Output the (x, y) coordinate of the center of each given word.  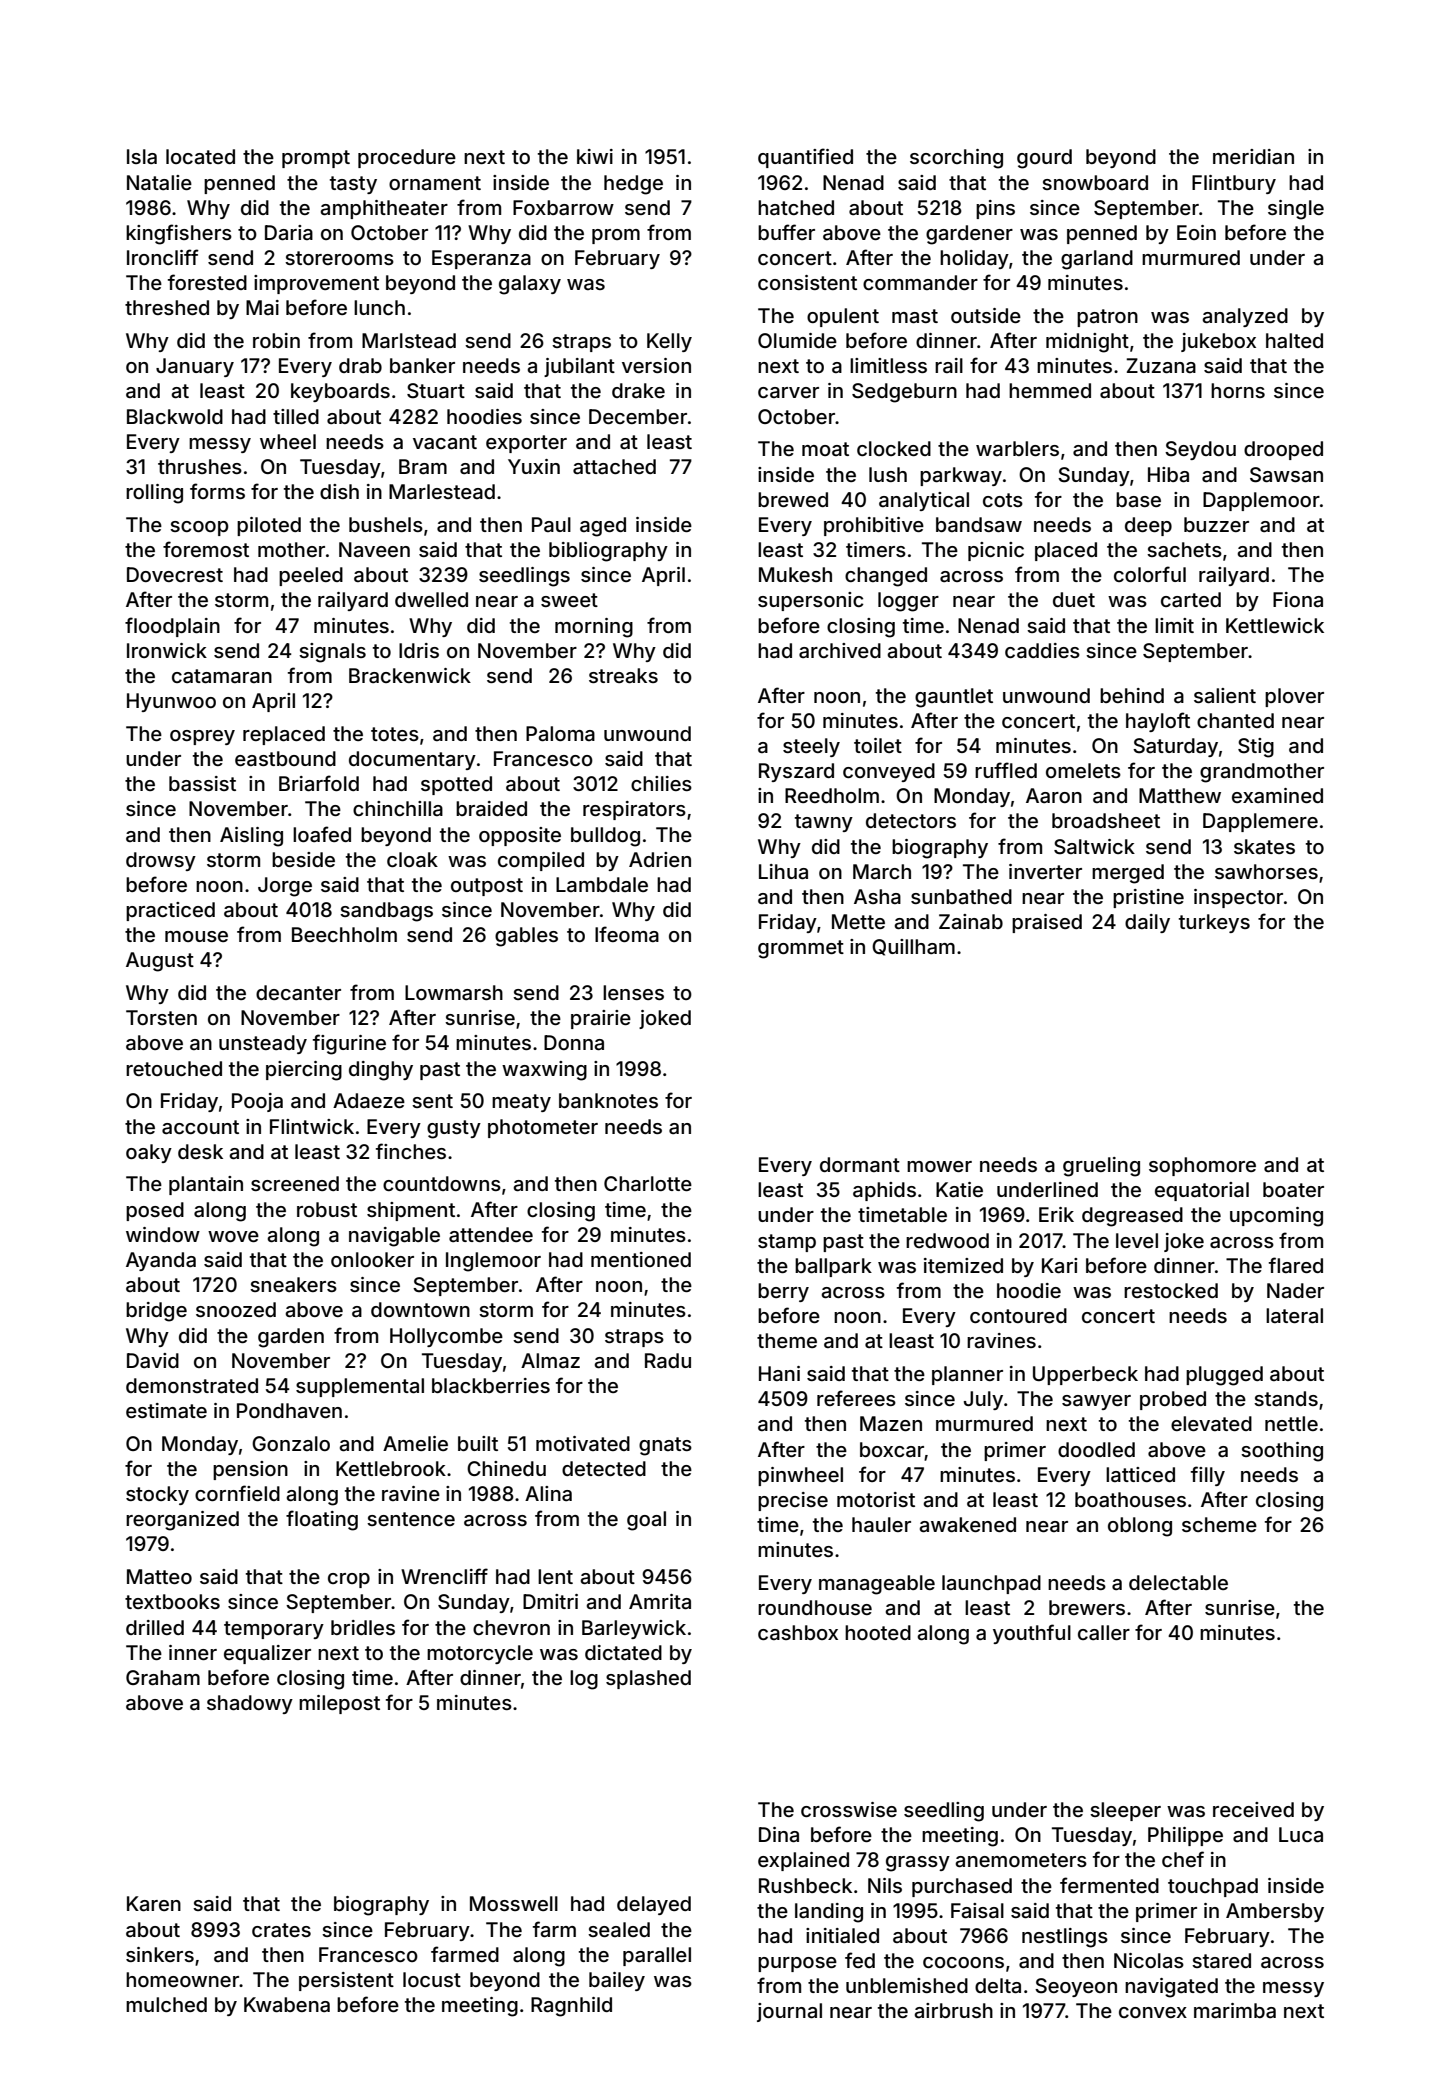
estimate (166, 1410)
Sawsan (1286, 475)
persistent (346, 1981)
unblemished (907, 1985)
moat (825, 449)
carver (788, 392)
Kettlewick (1275, 625)
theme (787, 1340)
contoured (1018, 1315)
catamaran (222, 676)
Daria (289, 232)
